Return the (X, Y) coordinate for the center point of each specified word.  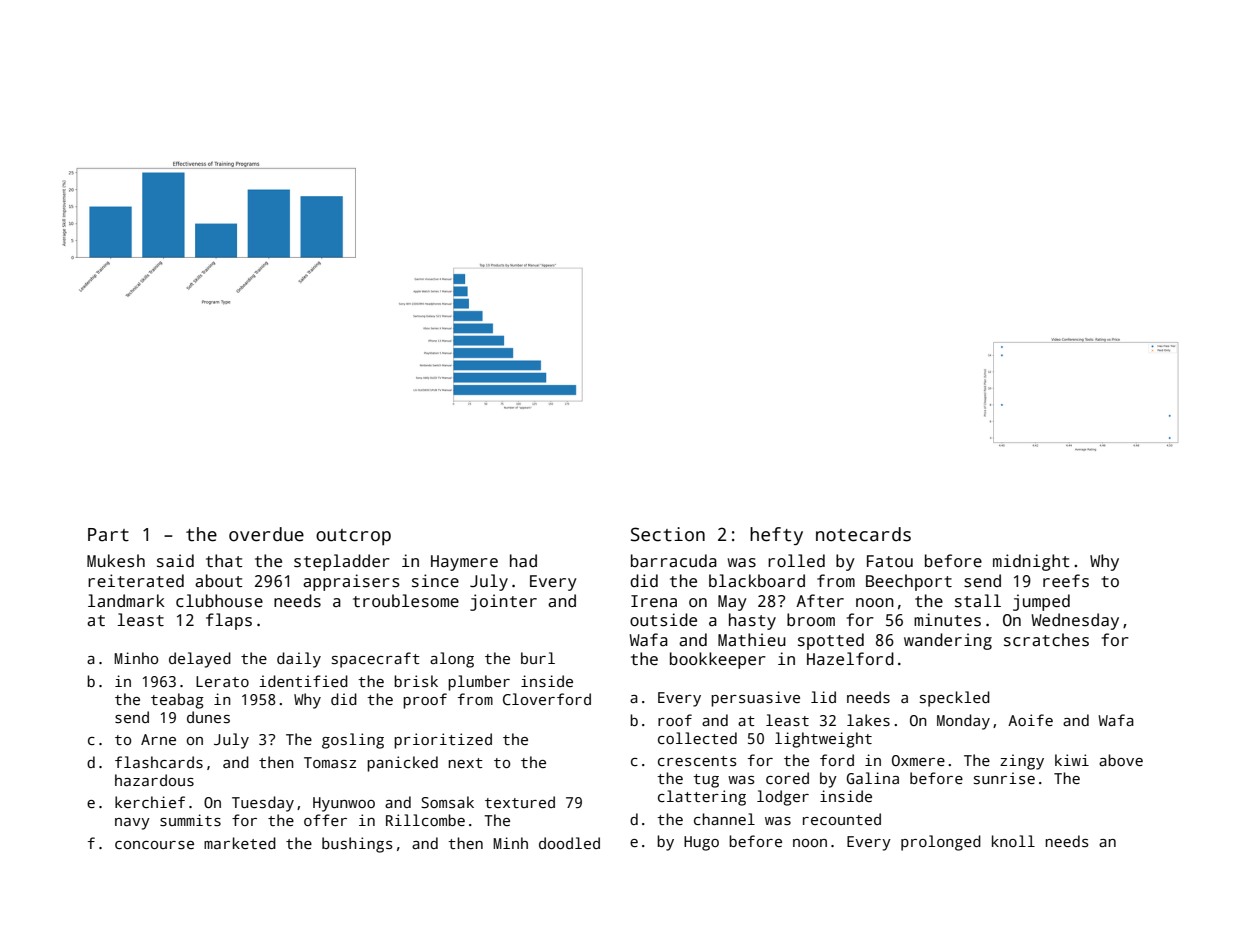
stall (978, 601)
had (523, 561)
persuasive (755, 699)
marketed (240, 843)
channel (724, 819)
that (224, 560)
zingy (1022, 762)
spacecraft (376, 660)
